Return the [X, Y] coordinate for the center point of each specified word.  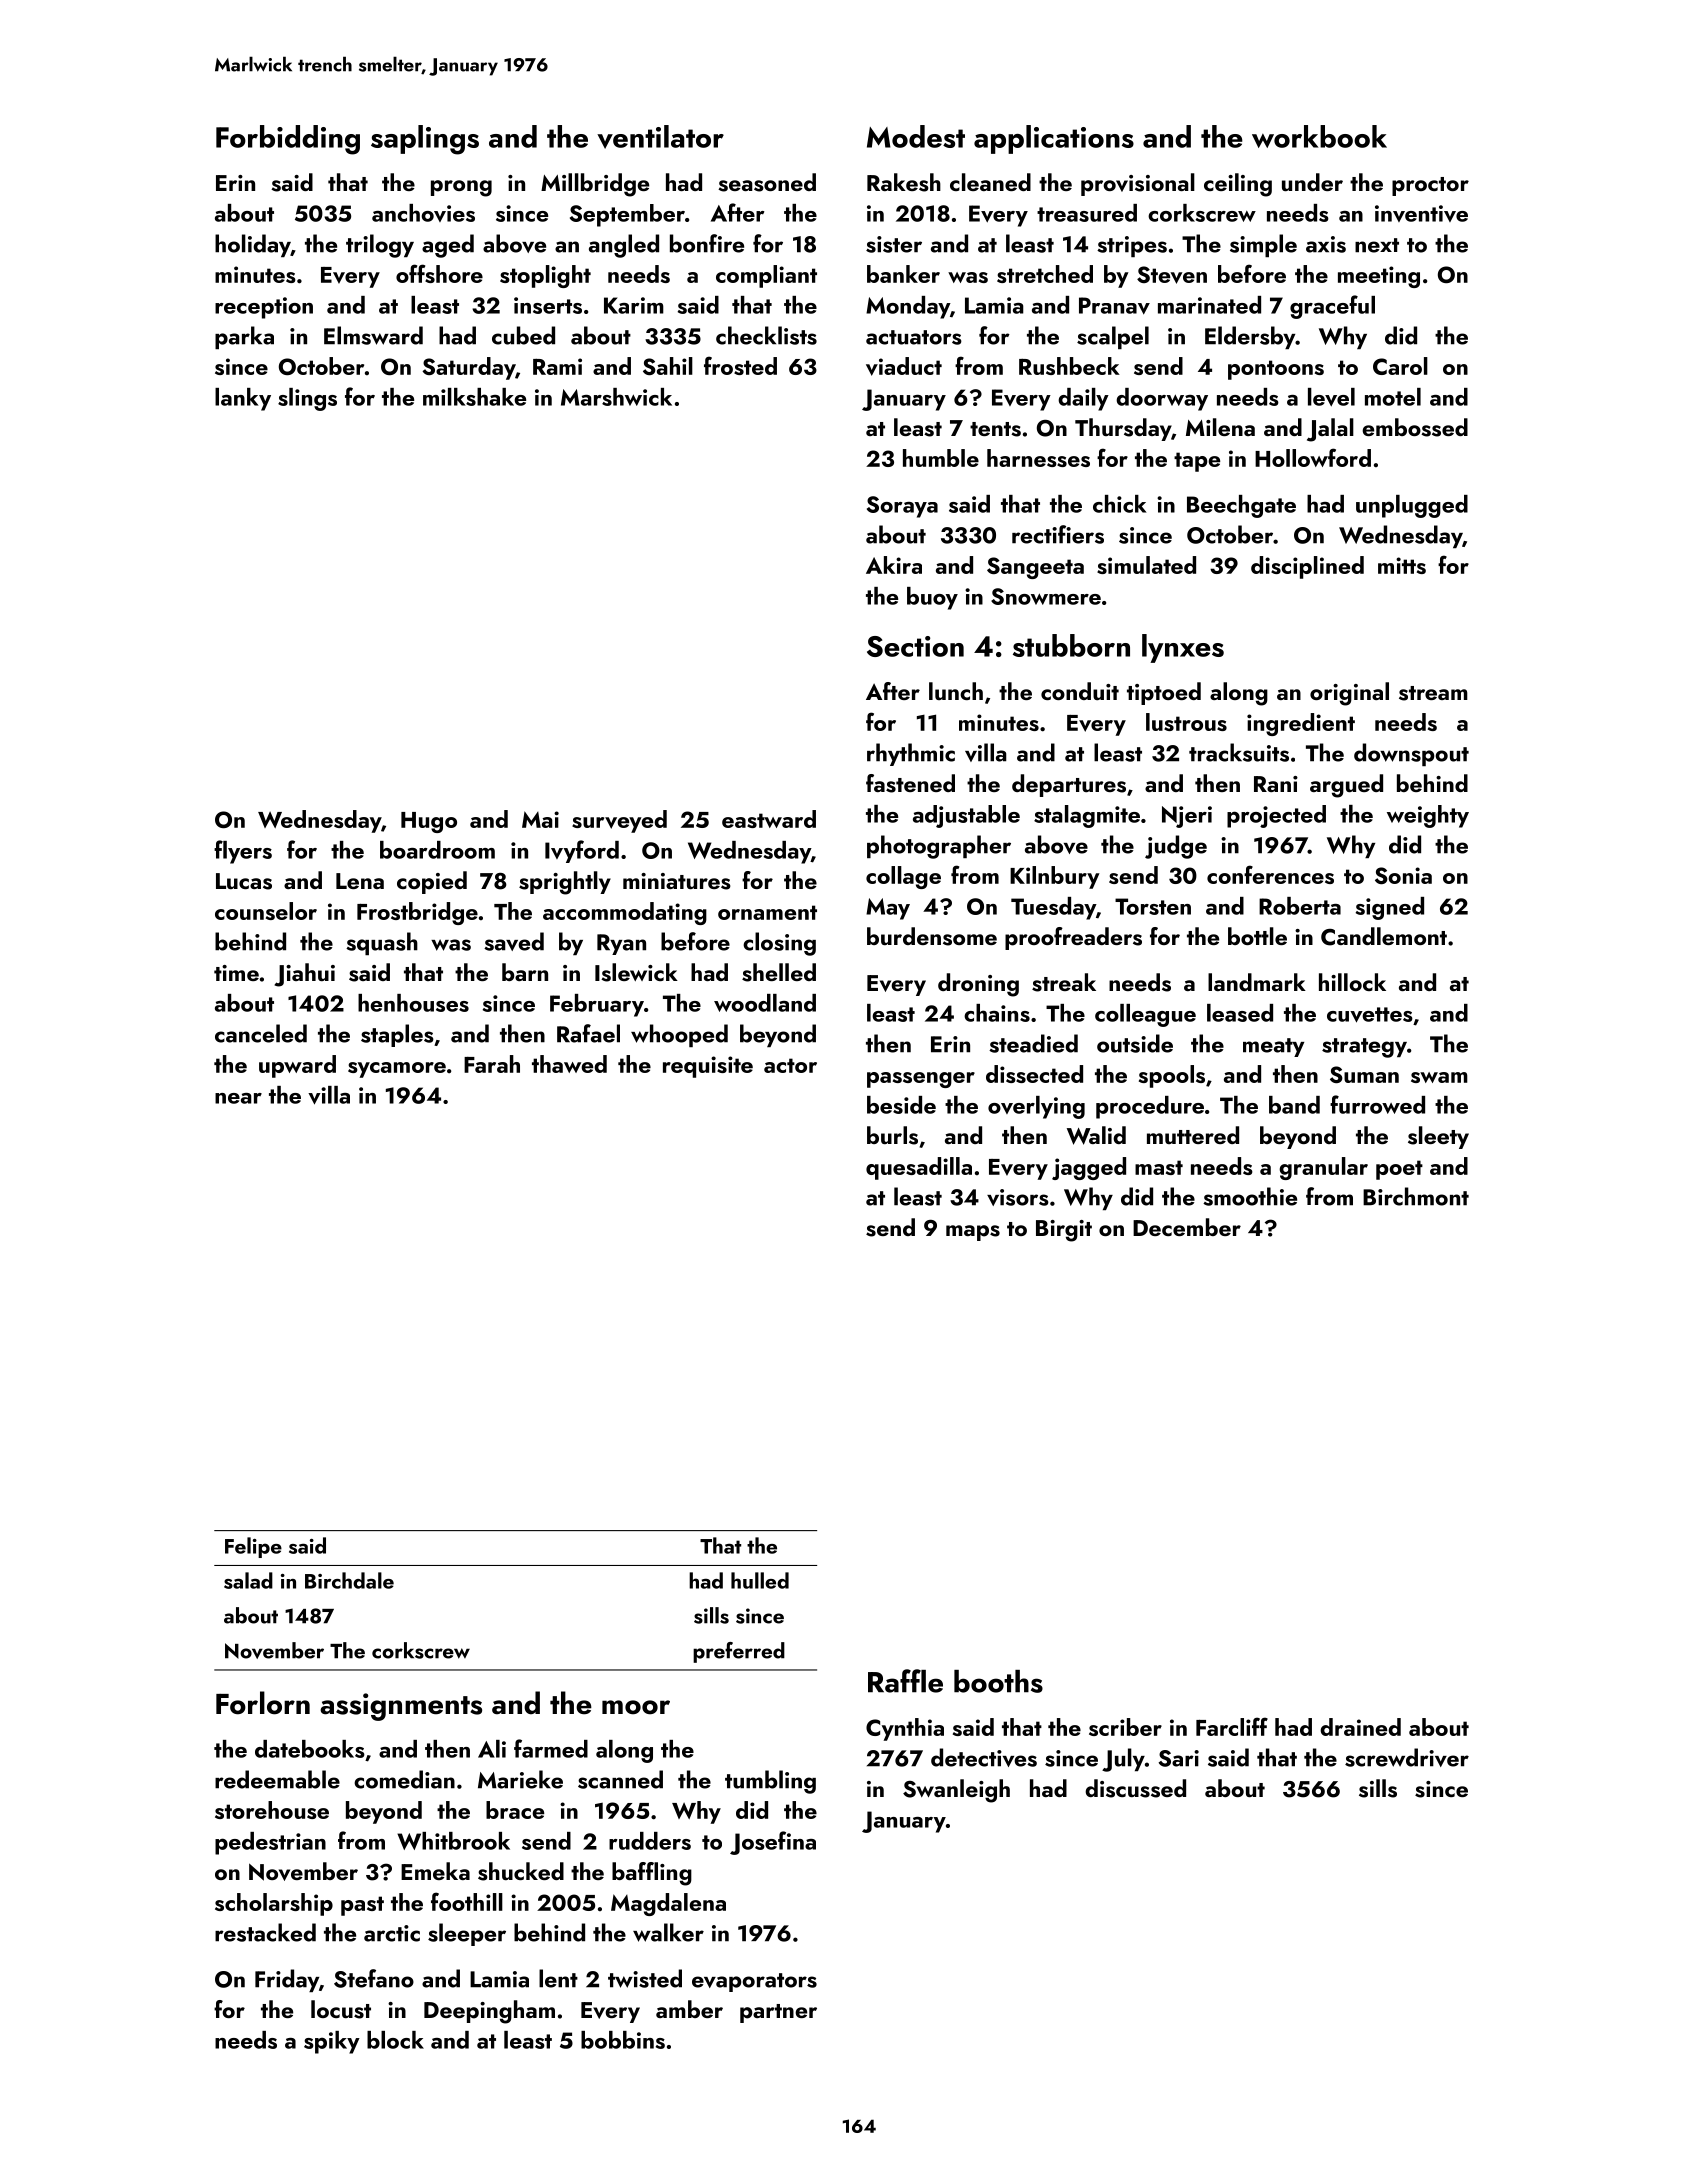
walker [668, 1932]
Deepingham [489, 2012]
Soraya [902, 507]
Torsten [1153, 906]
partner [778, 2013]
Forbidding [288, 140]
